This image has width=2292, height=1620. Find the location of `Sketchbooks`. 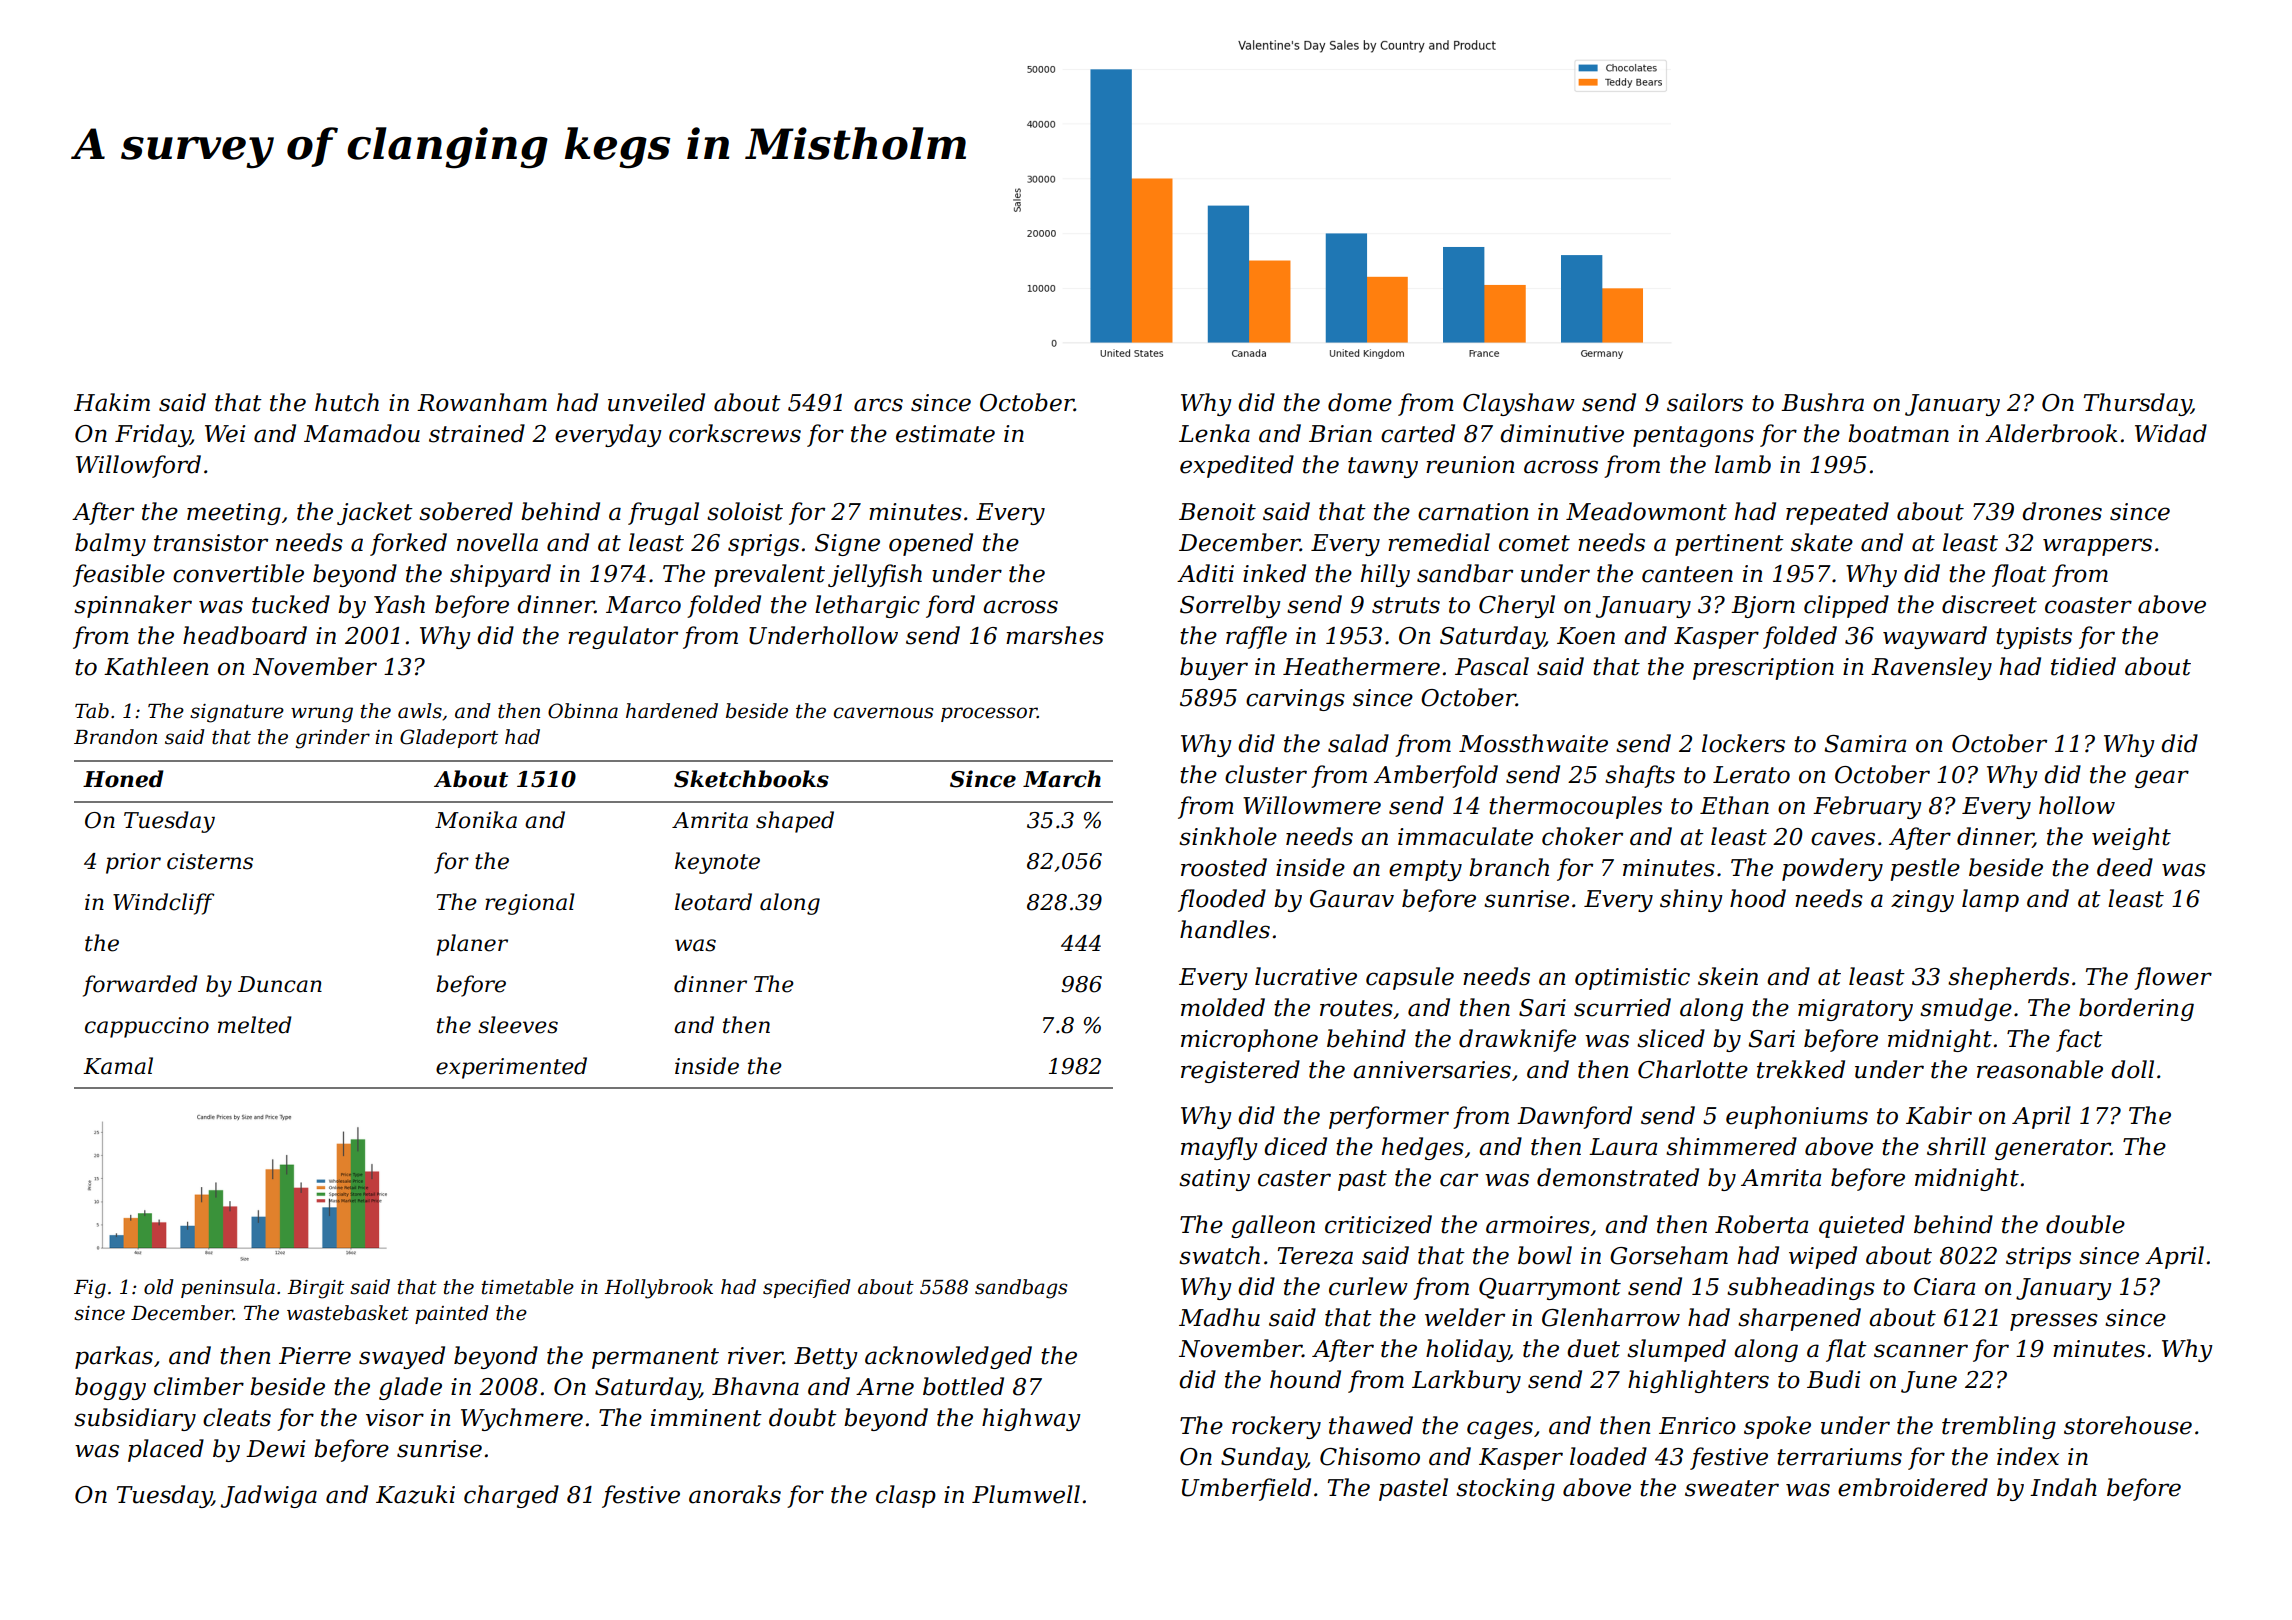

Sketchbooks is located at coordinates (751, 779).
